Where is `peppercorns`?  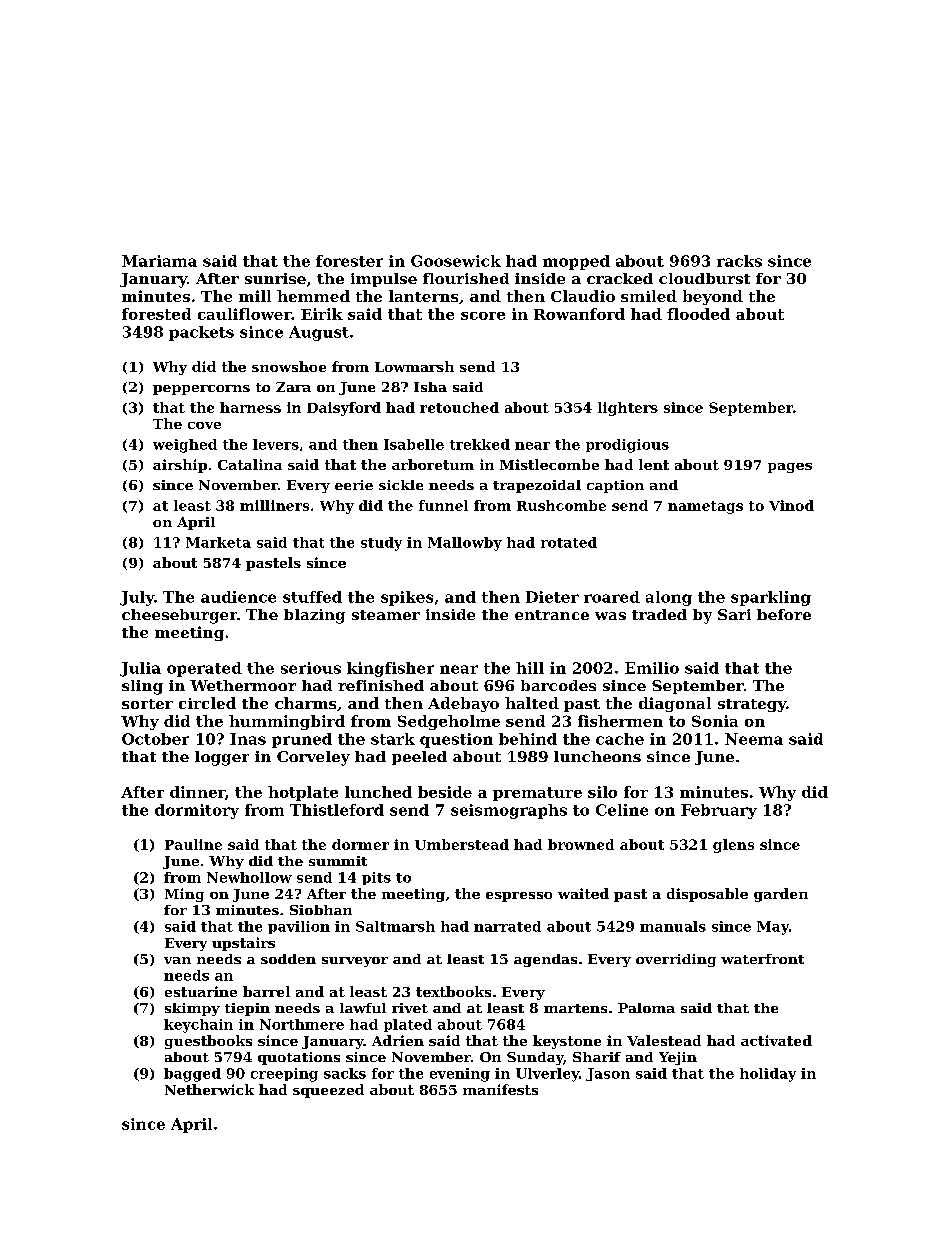
peppercorns is located at coordinates (201, 390).
